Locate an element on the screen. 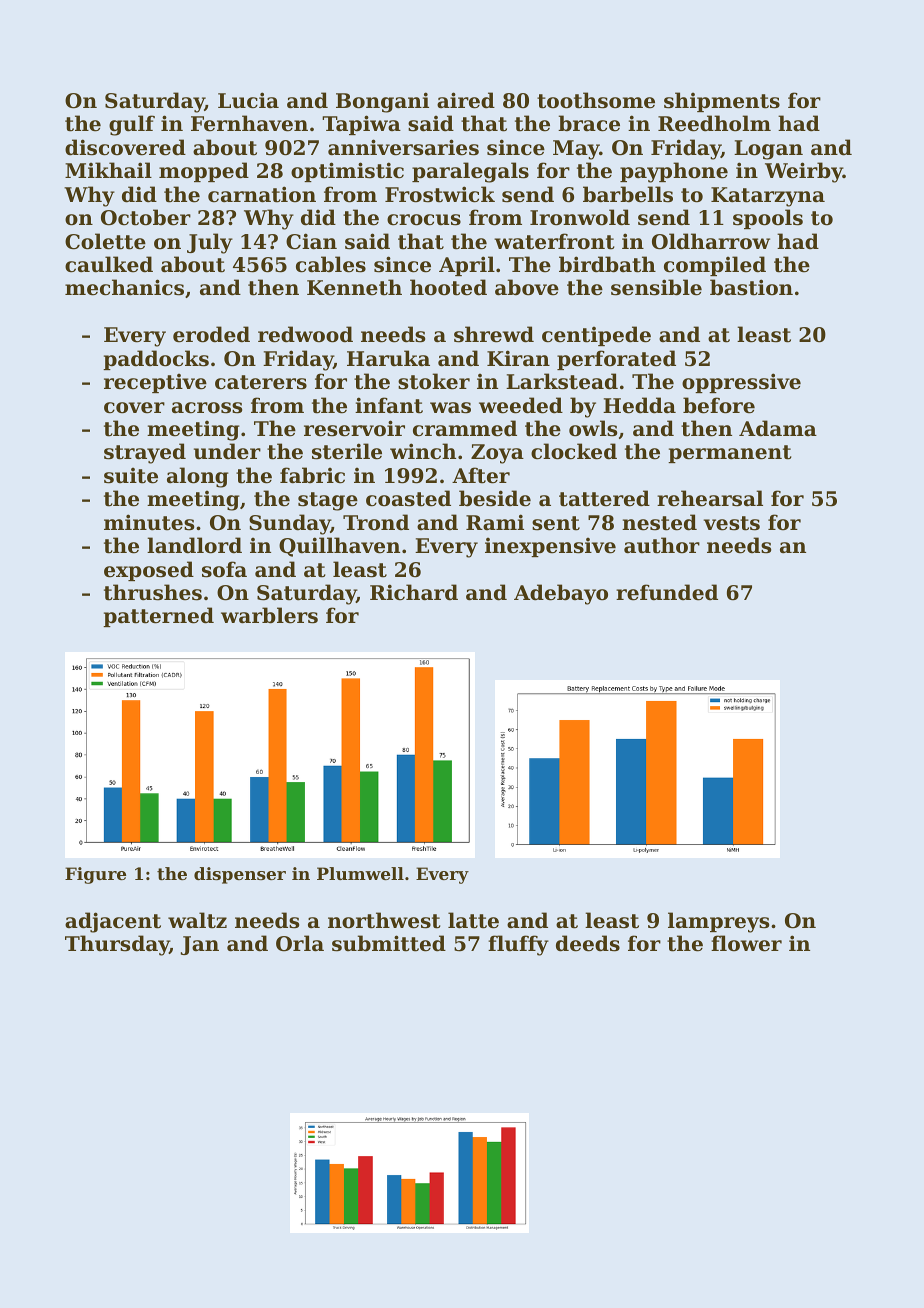 This screenshot has width=924, height=1308. Richard is located at coordinates (414, 592).
